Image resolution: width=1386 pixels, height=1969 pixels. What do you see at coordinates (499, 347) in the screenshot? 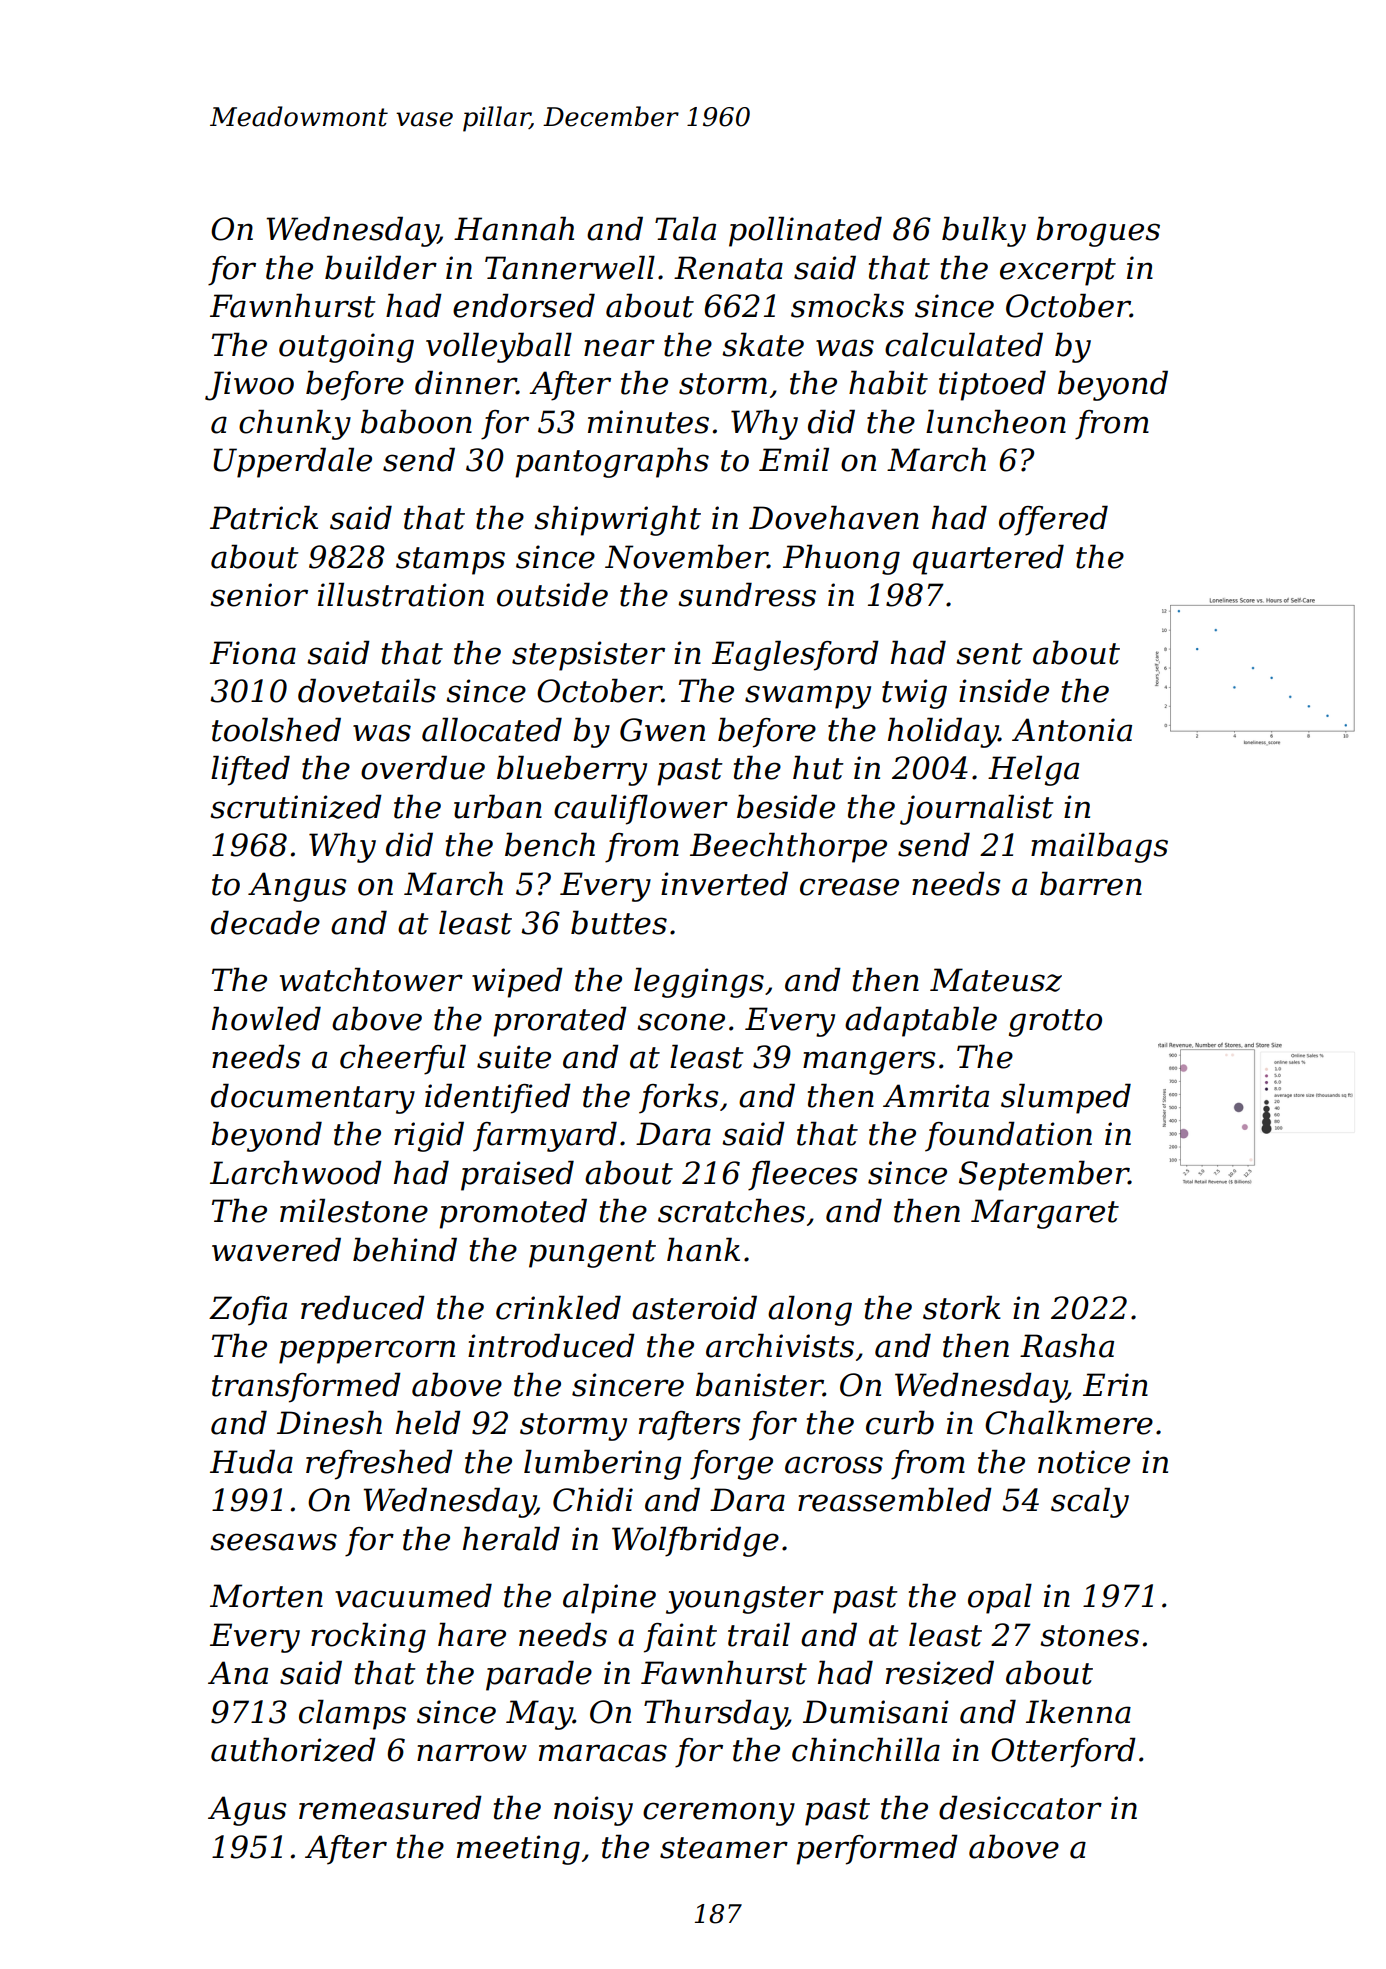
I see `volleyball` at bounding box center [499, 347].
